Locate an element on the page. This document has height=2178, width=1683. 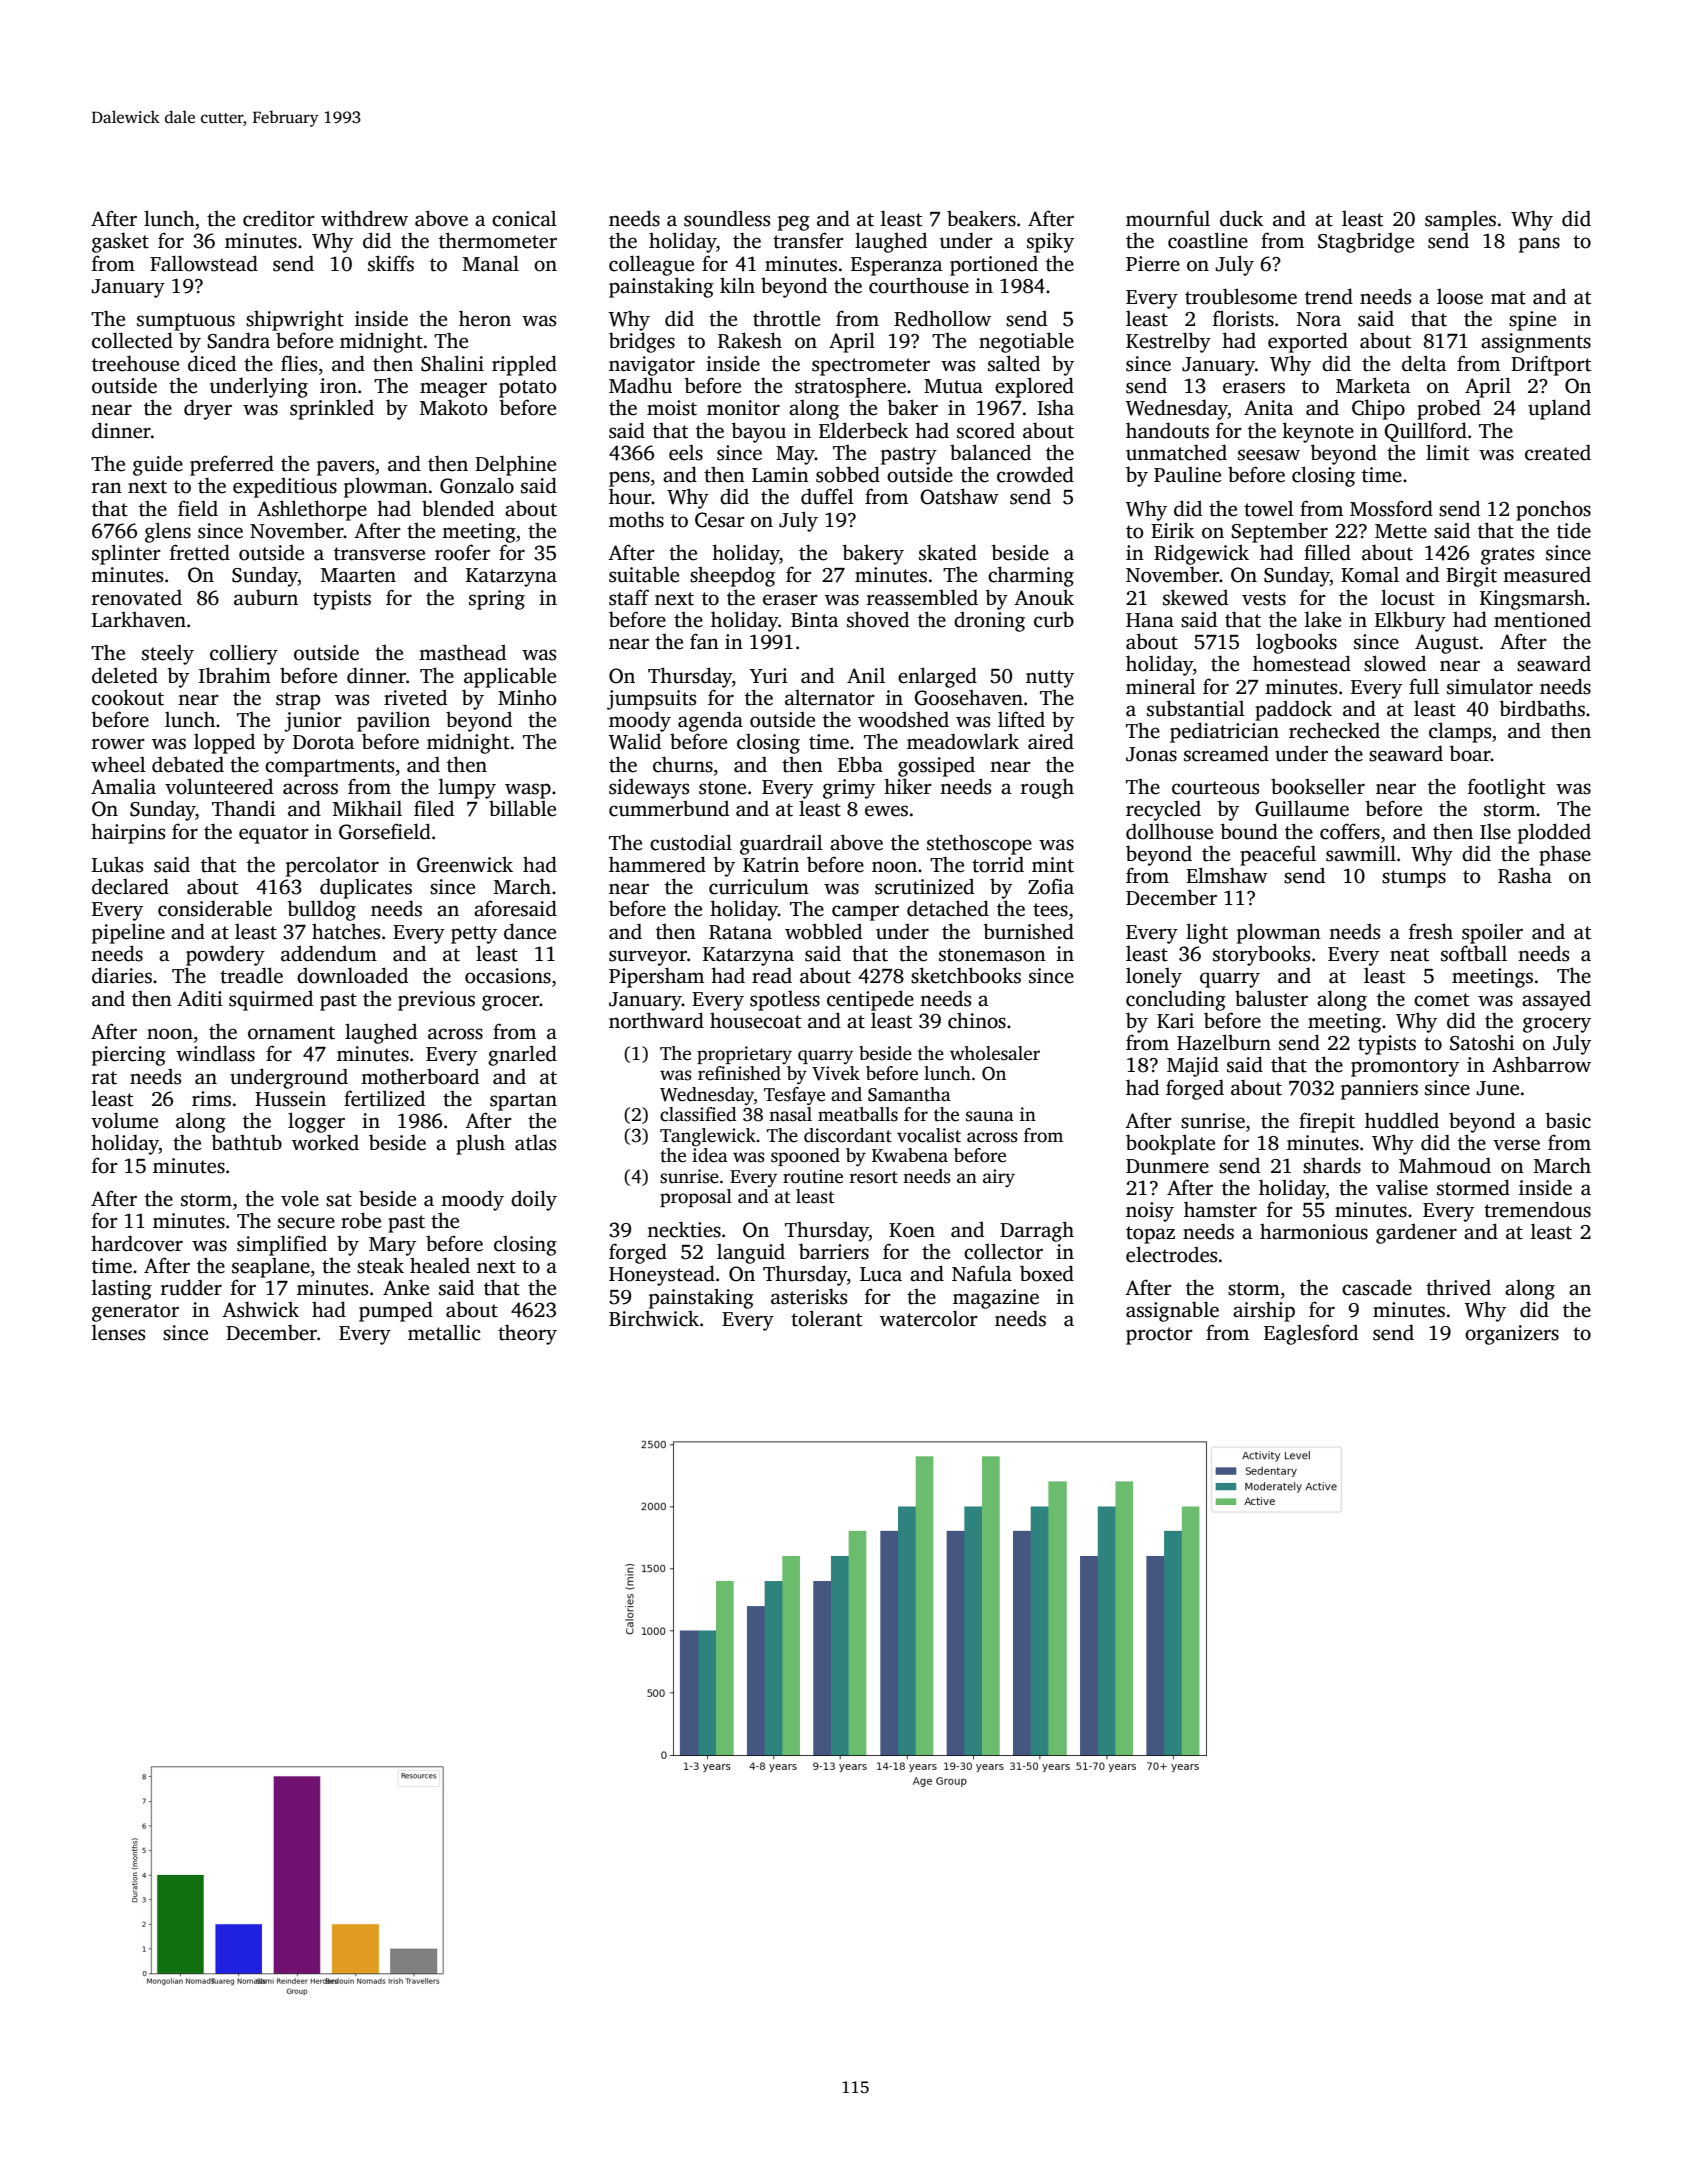
panniers is located at coordinates (1379, 1090).
